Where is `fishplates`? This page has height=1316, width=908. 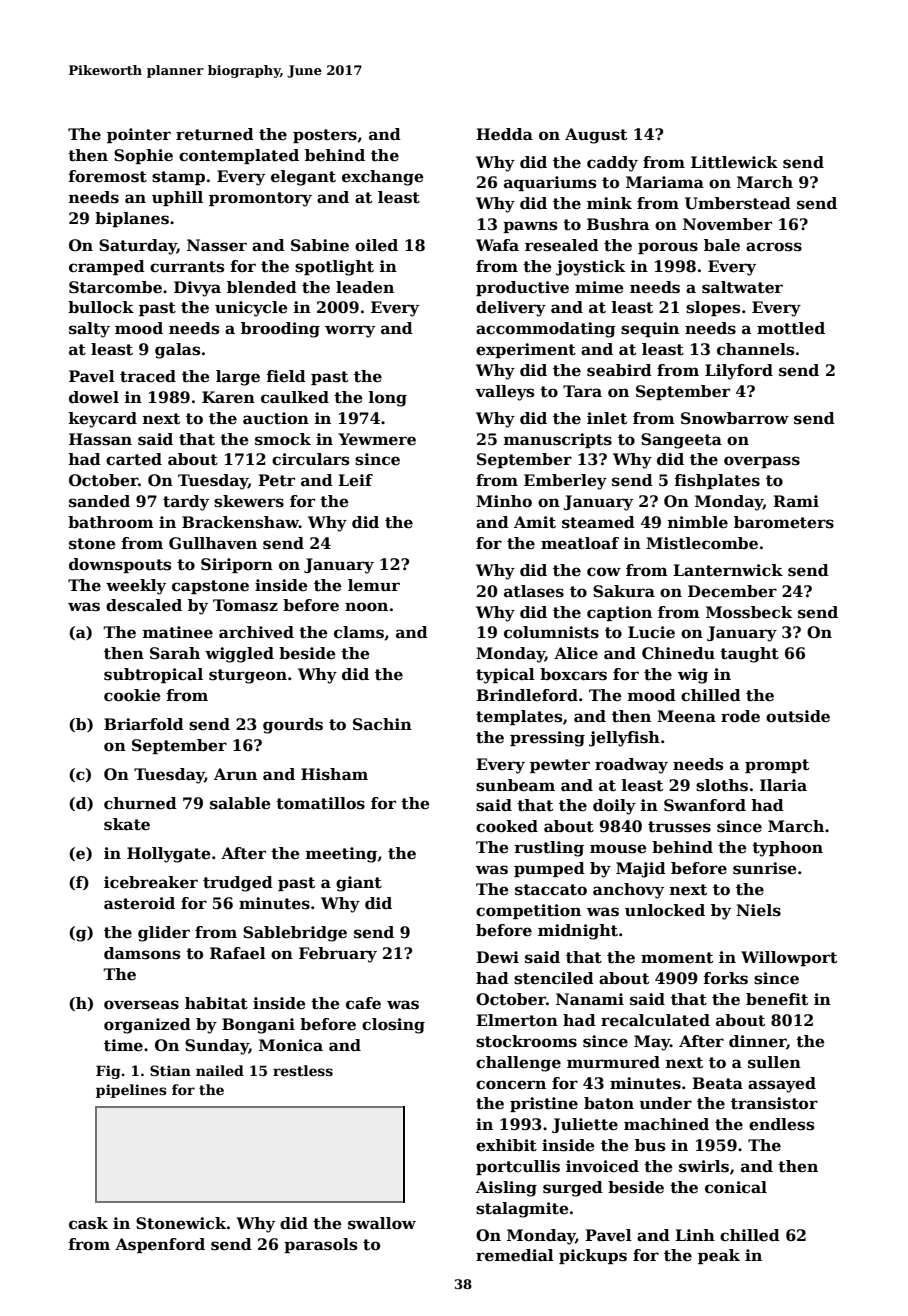 fishplates is located at coordinates (717, 481).
